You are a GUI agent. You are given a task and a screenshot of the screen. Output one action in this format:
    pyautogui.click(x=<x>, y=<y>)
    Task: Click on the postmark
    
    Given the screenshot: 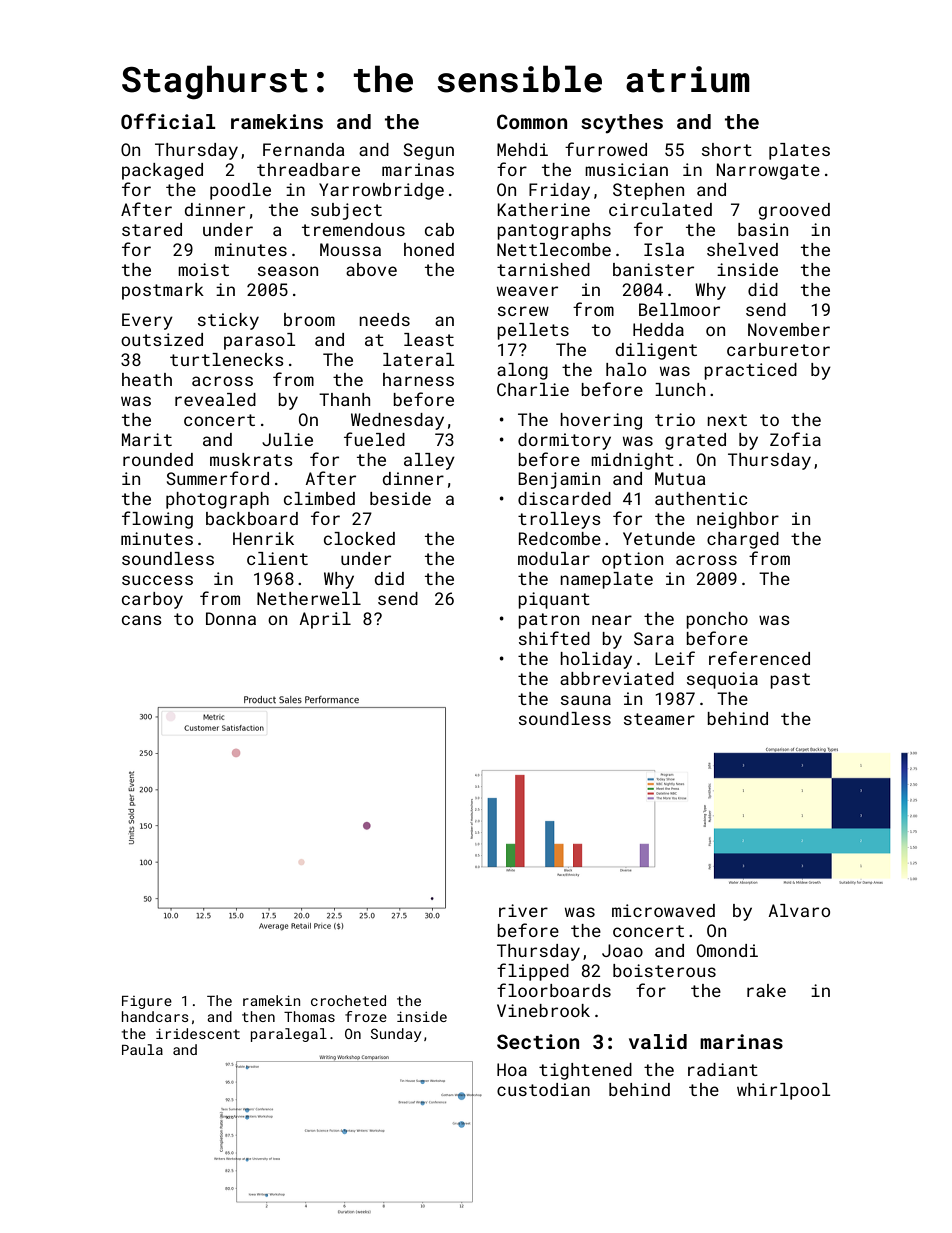 What is the action you would take?
    pyautogui.click(x=163, y=291)
